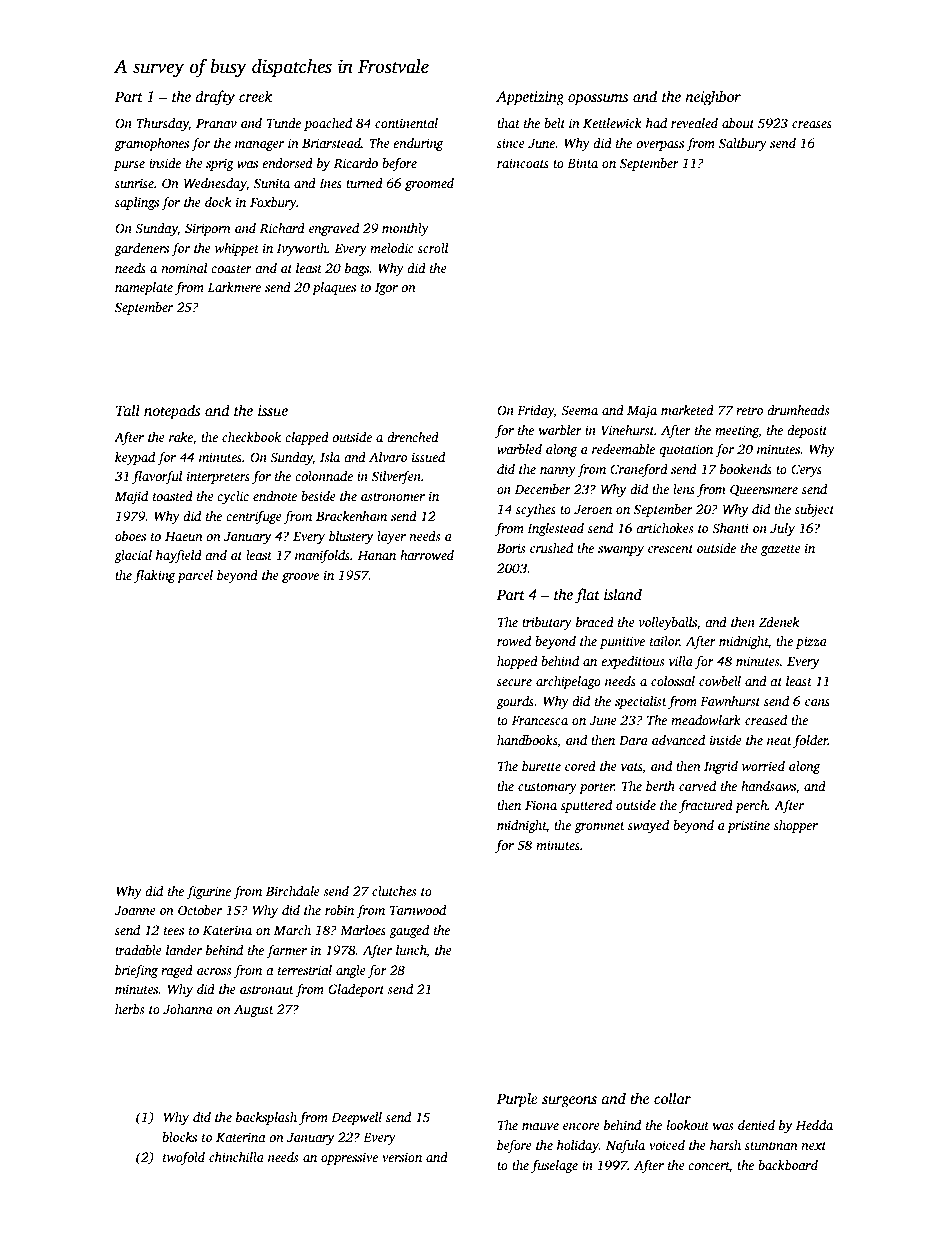 The width and height of the screenshot is (952, 1233). I want to click on clutches, so click(394, 891).
